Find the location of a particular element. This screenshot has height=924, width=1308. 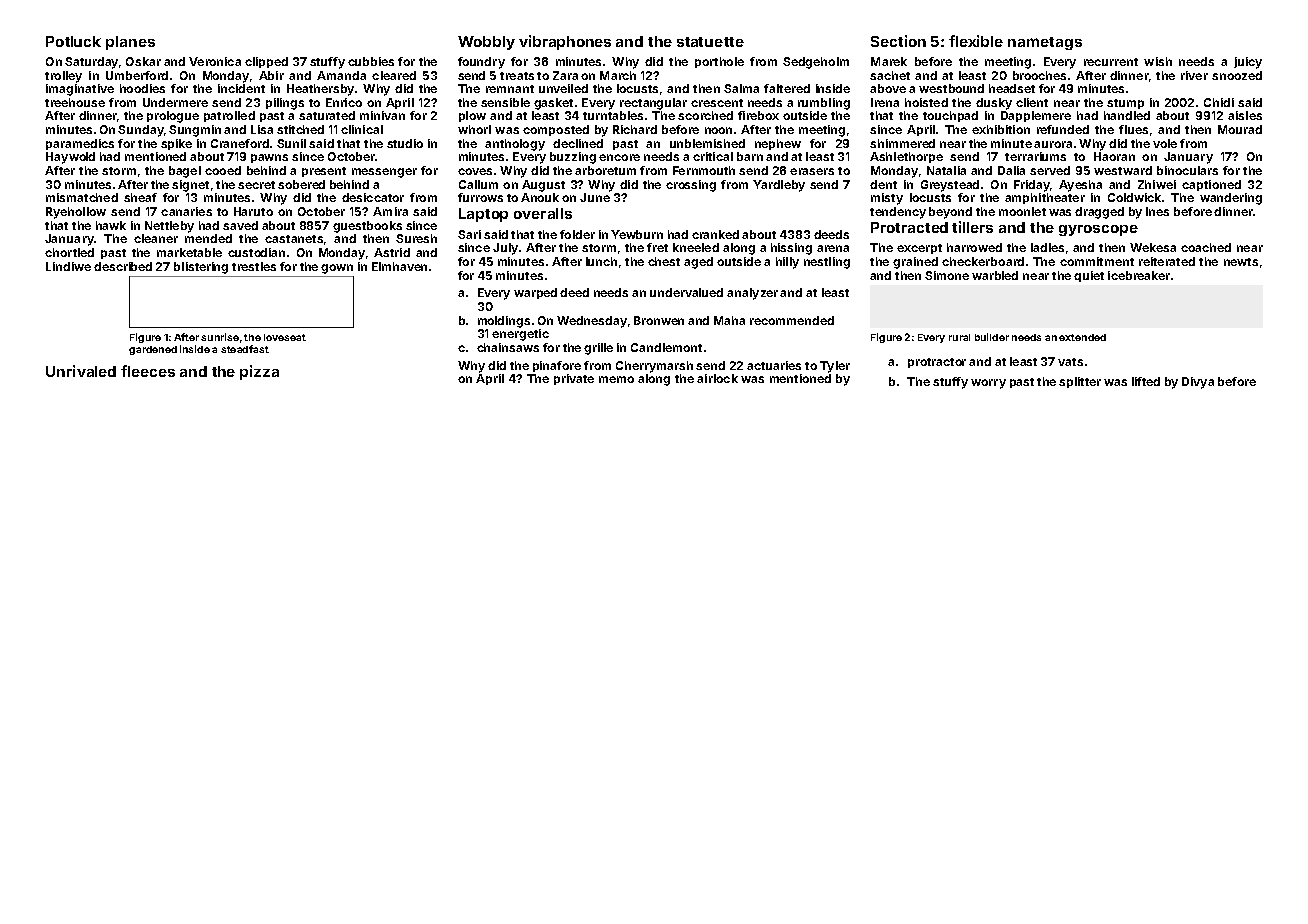

erasers is located at coordinates (812, 171).
